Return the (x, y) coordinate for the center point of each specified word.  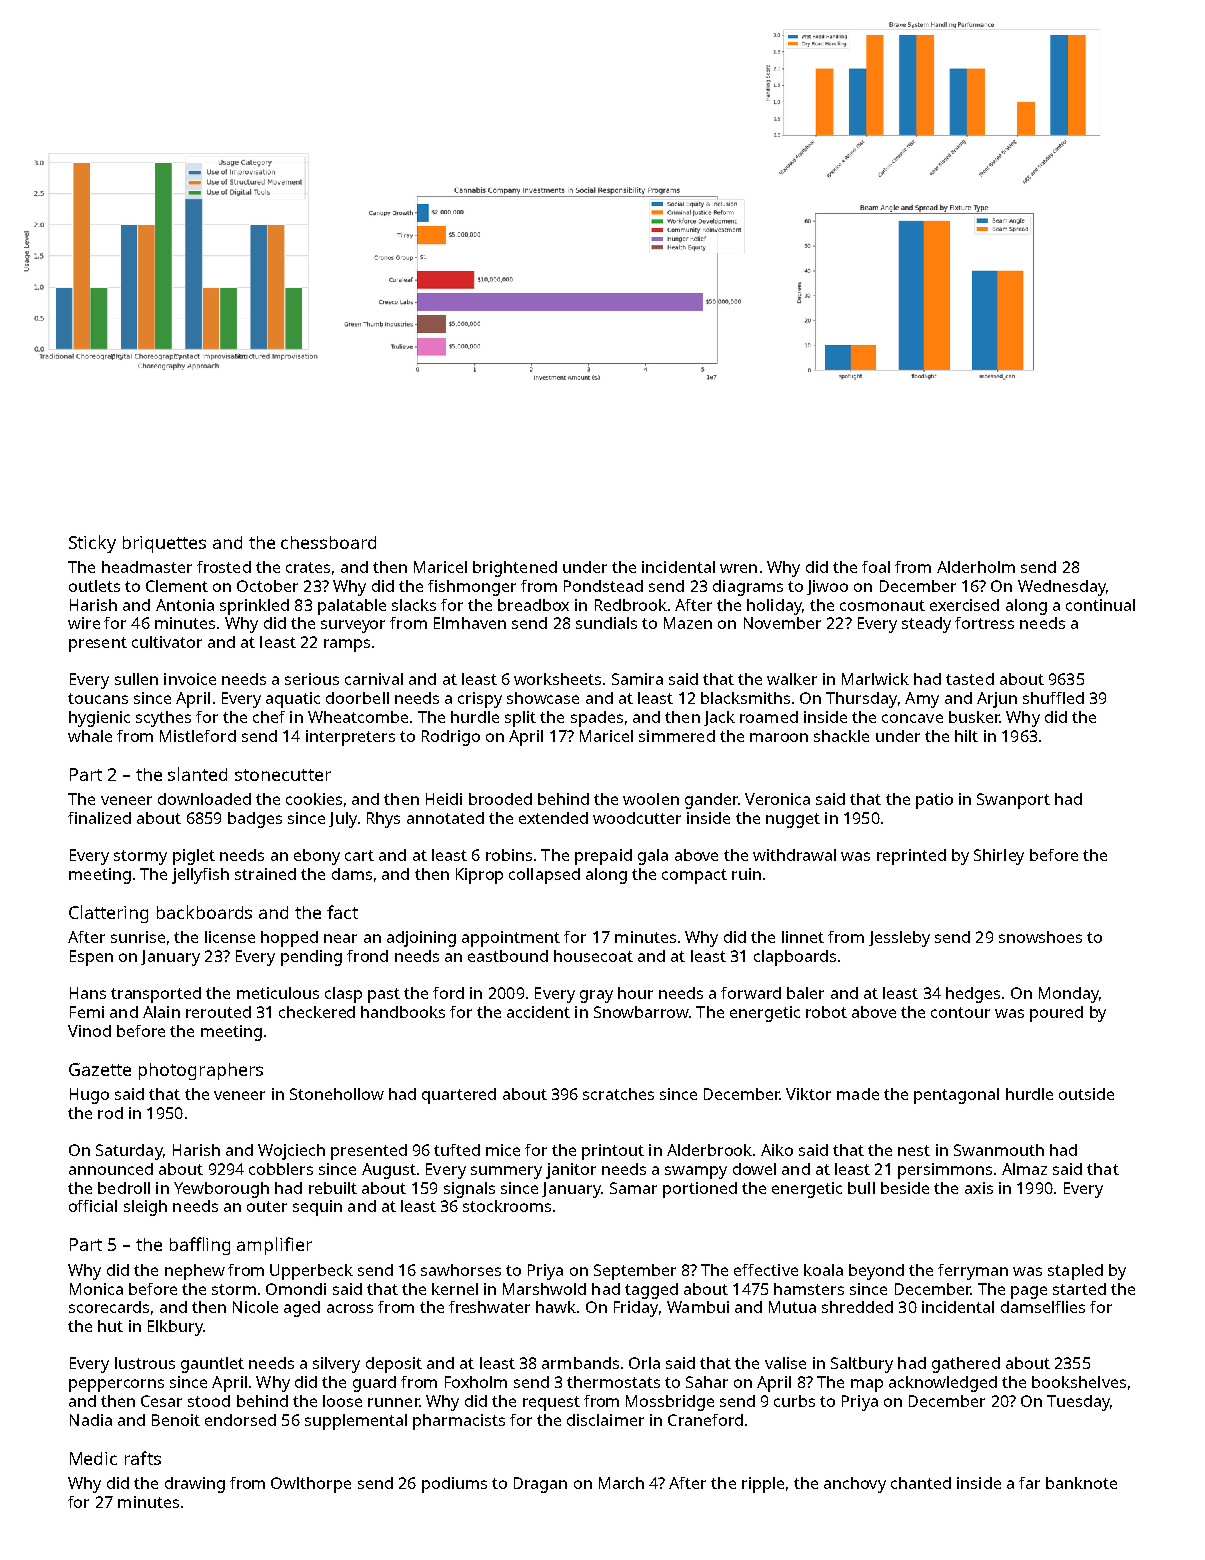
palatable (352, 607)
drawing (195, 1485)
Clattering (108, 914)
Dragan (540, 1485)
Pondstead (603, 586)
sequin (317, 1208)
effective (766, 1270)
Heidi (444, 799)
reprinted (911, 857)
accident (538, 1012)
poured (1056, 1014)
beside (905, 1188)
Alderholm (976, 567)
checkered (317, 1012)
